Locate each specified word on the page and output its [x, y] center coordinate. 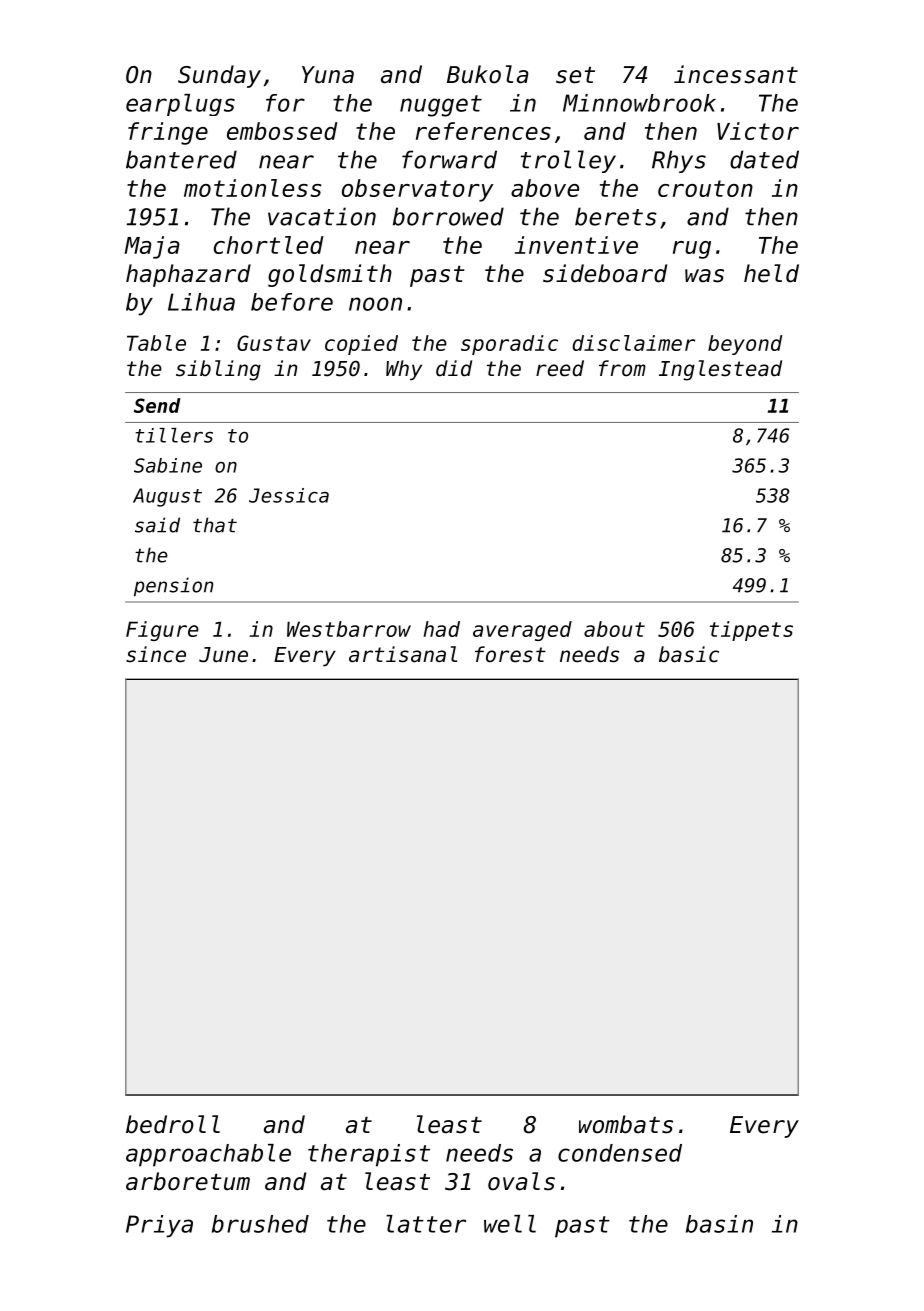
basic [689, 654]
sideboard [605, 273]
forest [510, 654]
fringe [168, 133]
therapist [369, 1155]
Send [157, 405]
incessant [736, 74]
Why [404, 370]
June [223, 655]
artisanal [403, 654]
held [771, 273]
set [575, 75]
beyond [745, 345]
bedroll [173, 1124]
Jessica [289, 495]
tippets [751, 631]
